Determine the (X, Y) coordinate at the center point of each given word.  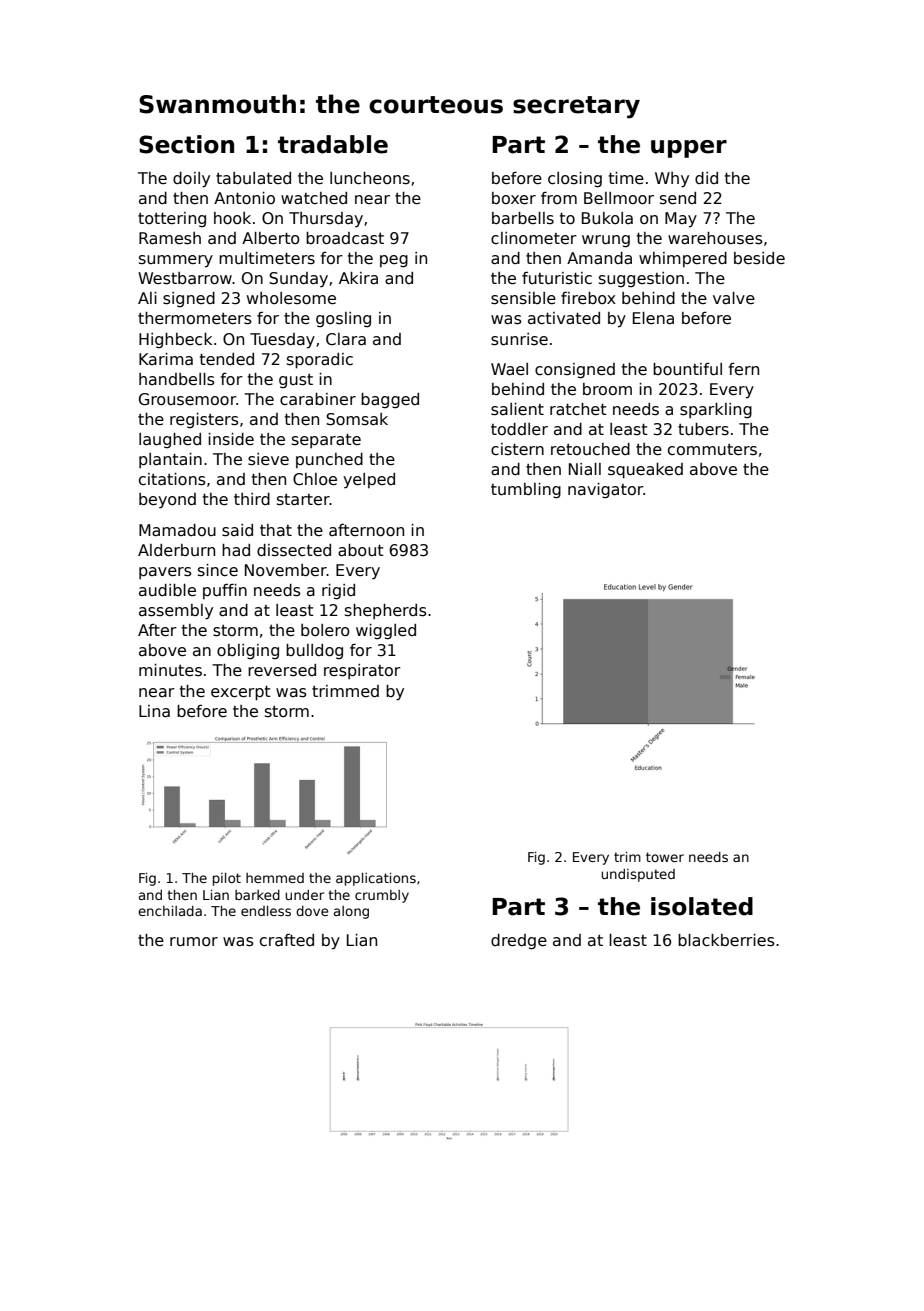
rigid (338, 592)
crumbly (382, 896)
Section (186, 144)
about (361, 550)
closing (575, 180)
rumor (194, 941)
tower (665, 857)
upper (689, 149)
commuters (712, 450)
